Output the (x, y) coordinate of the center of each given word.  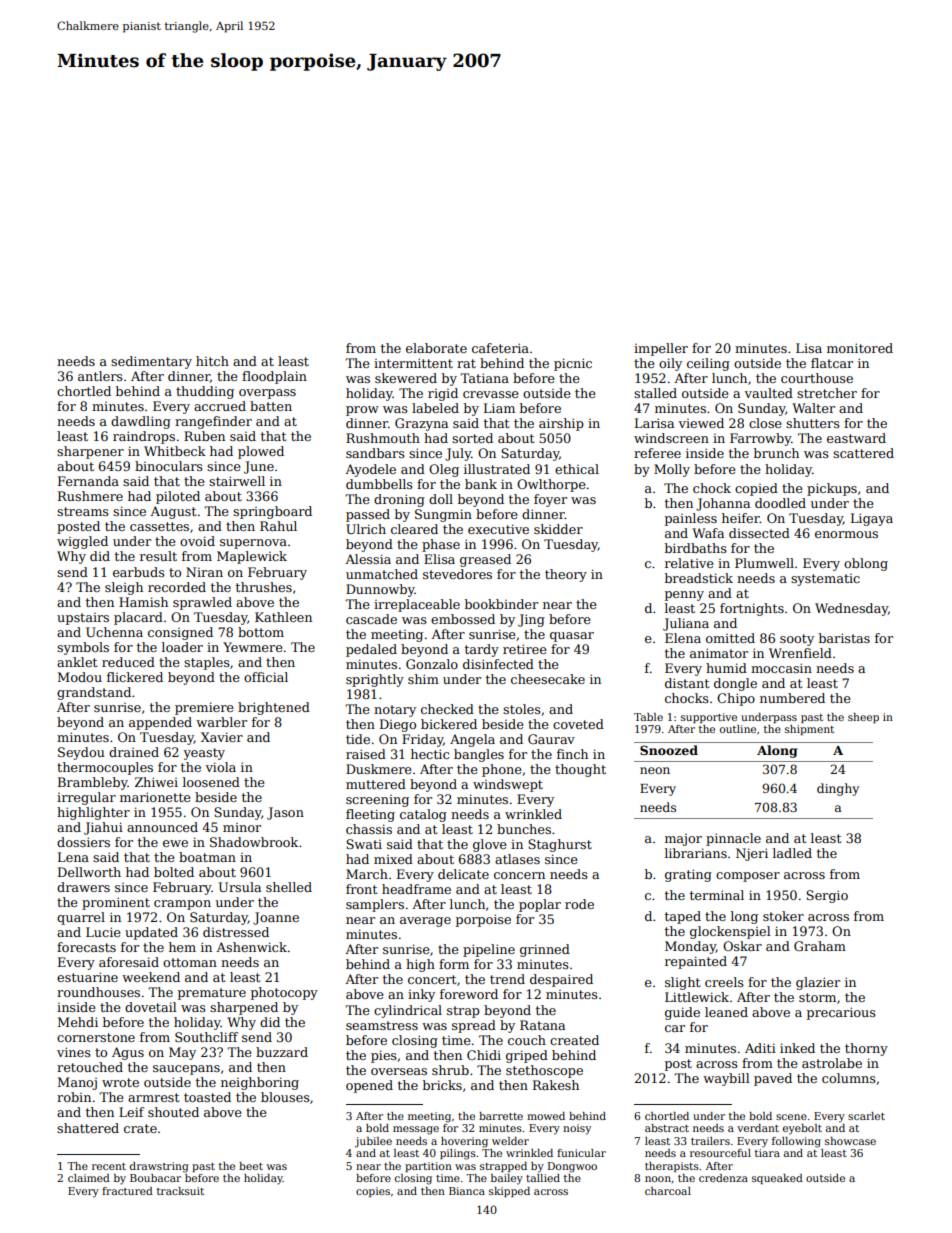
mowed (546, 1116)
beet (251, 1166)
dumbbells (379, 484)
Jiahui (103, 828)
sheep (863, 718)
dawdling (141, 422)
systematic (825, 580)
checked (447, 709)
